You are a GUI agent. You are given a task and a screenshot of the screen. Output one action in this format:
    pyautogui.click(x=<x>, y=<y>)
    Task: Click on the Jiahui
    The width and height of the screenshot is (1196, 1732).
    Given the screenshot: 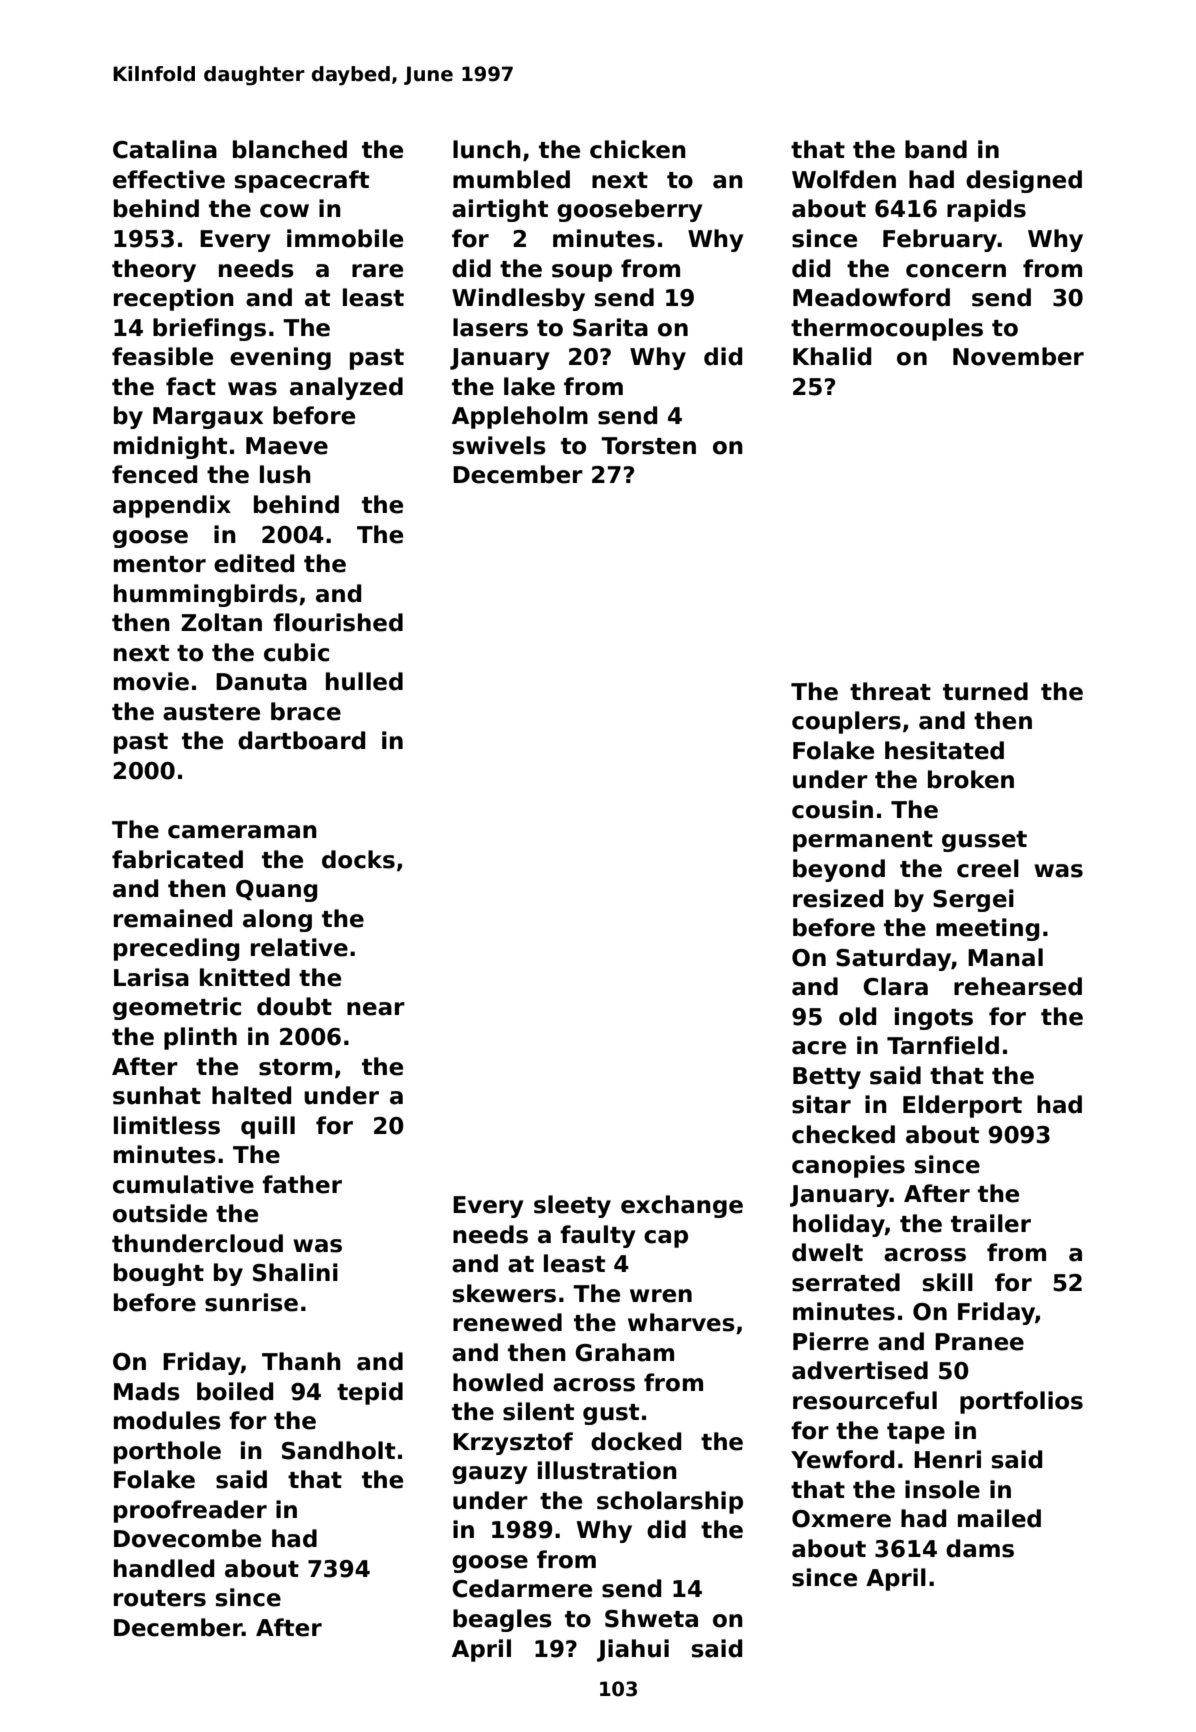 What is the action you would take?
    pyautogui.click(x=633, y=1650)
